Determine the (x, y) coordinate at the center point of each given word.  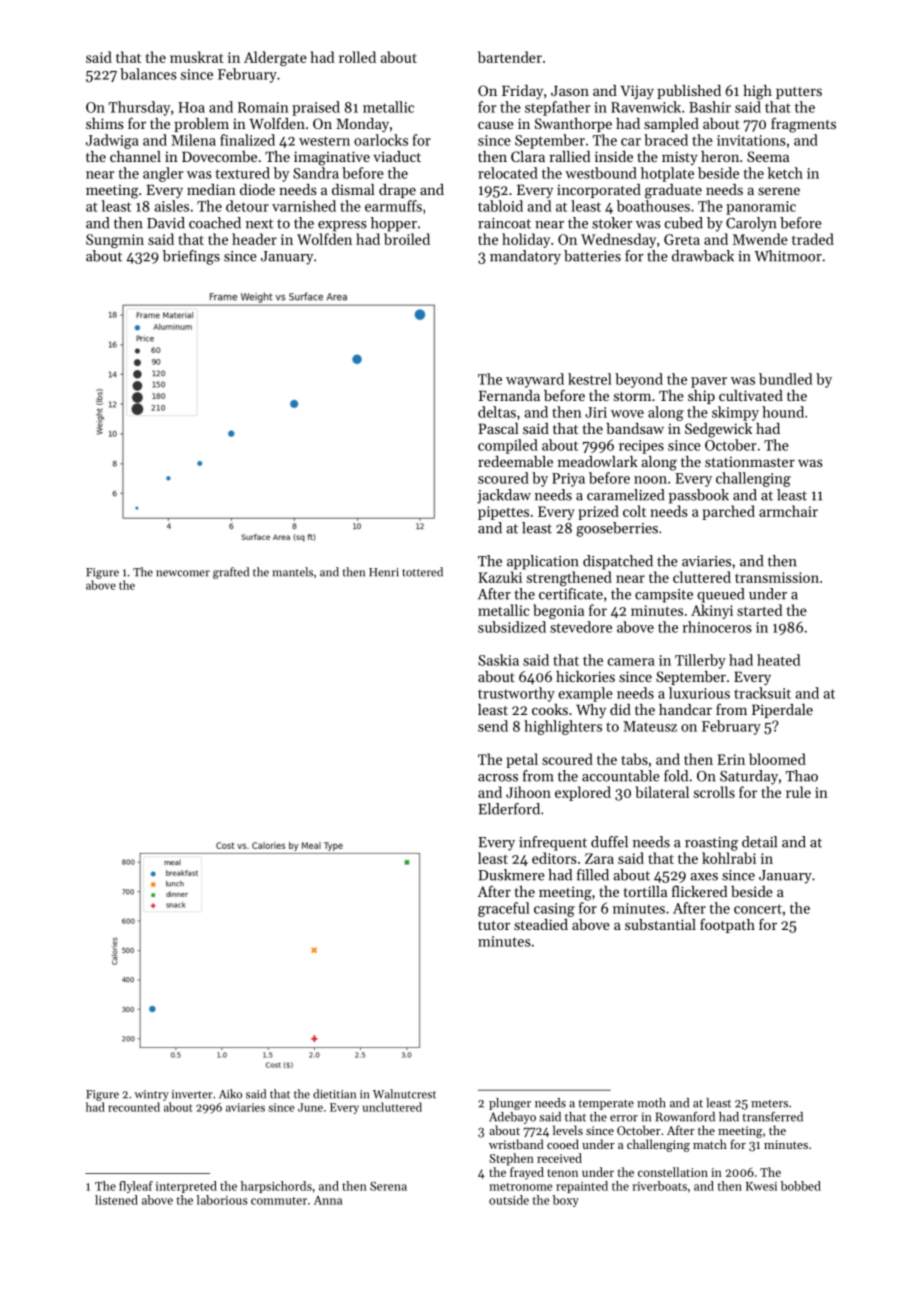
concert (758, 909)
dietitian (334, 1094)
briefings (191, 257)
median (211, 189)
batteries (592, 256)
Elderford (509, 809)
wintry (152, 1095)
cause (496, 125)
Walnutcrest (404, 1094)
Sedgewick (718, 430)
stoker (612, 223)
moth (651, 1103)
